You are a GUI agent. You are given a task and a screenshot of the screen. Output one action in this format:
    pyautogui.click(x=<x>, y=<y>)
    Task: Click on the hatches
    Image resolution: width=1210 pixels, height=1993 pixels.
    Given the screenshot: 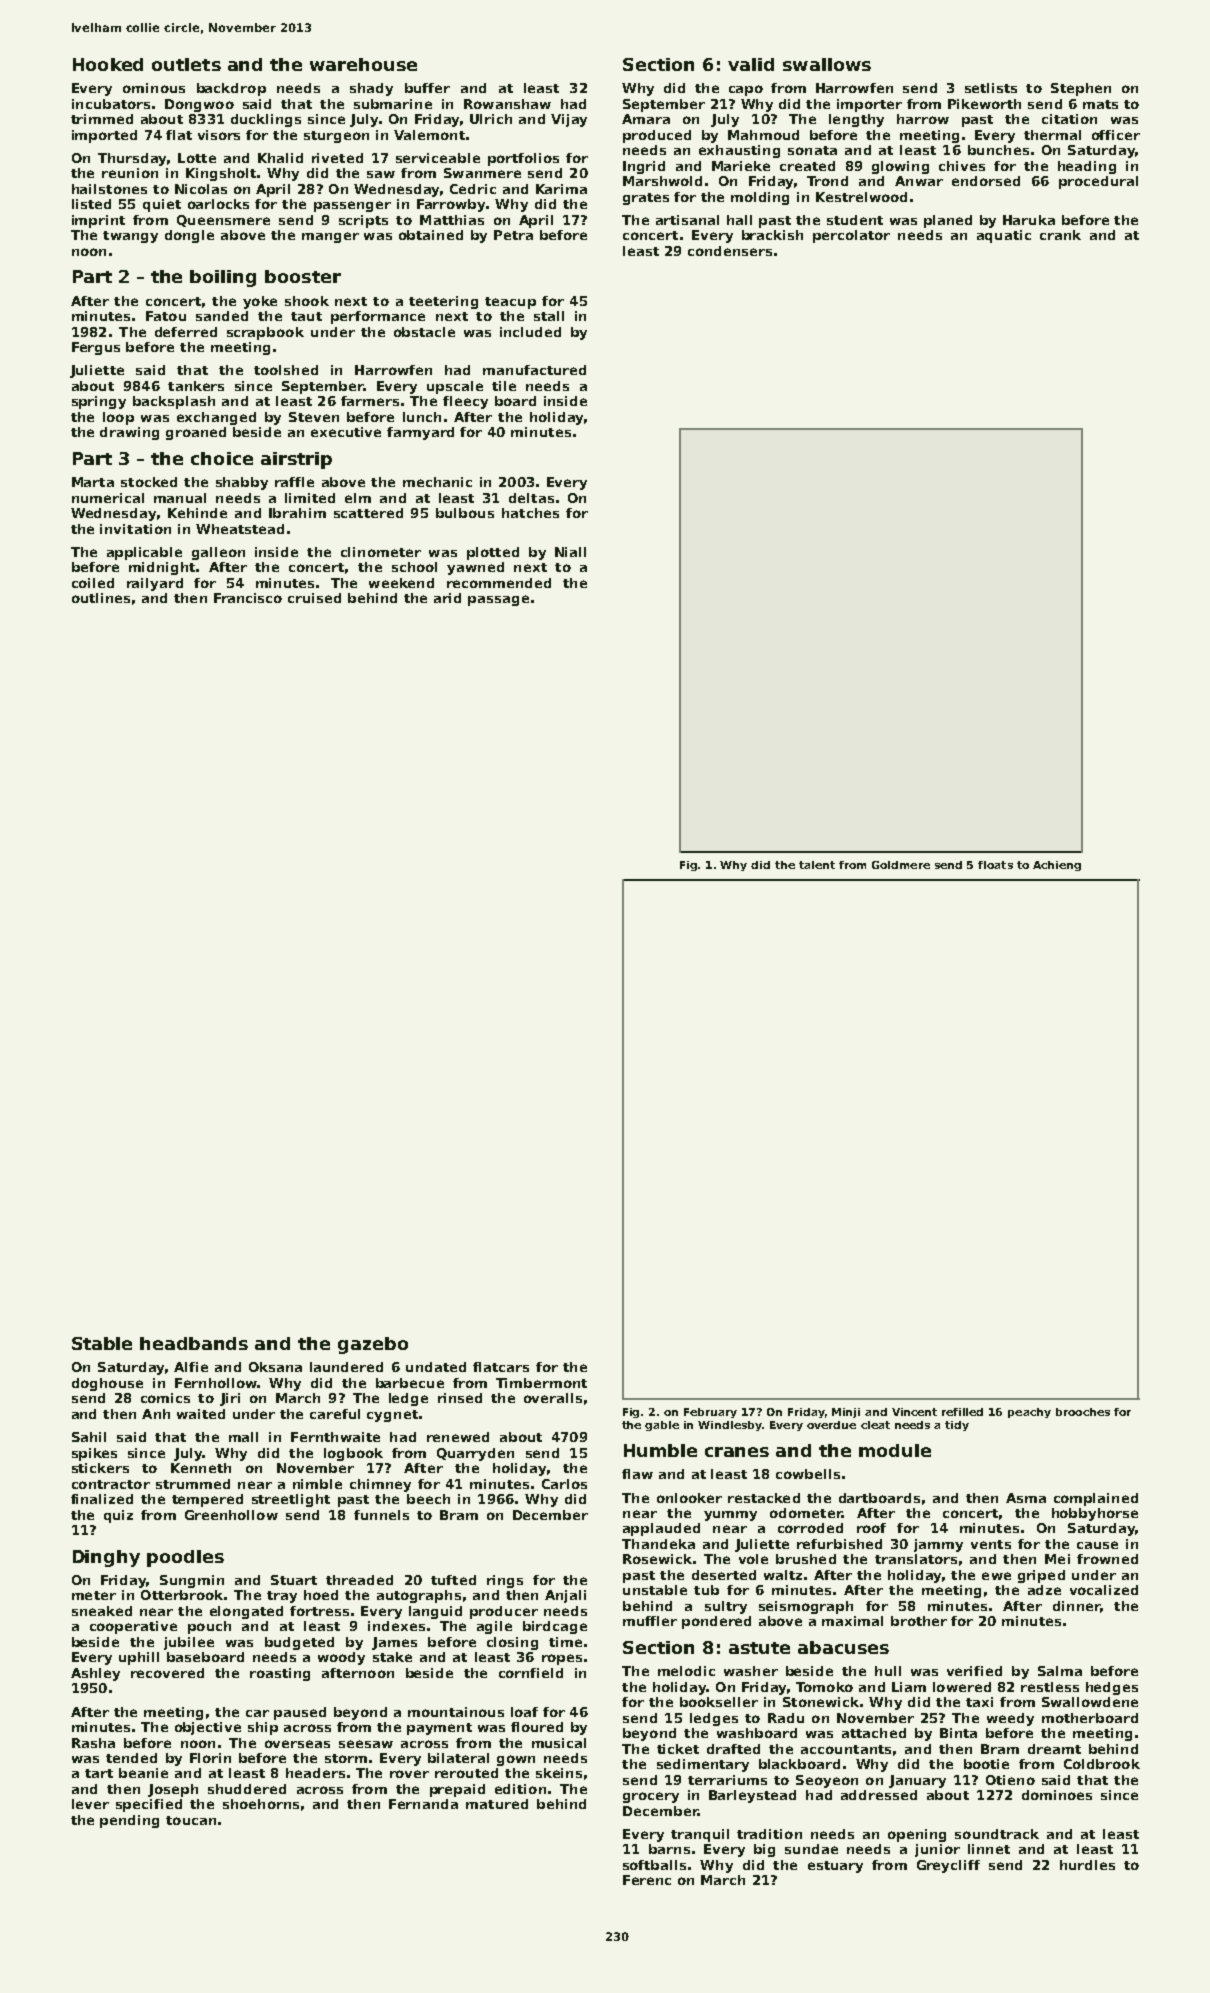 What is the action you would take?
    pyautogui.click(x=530, y=513)
